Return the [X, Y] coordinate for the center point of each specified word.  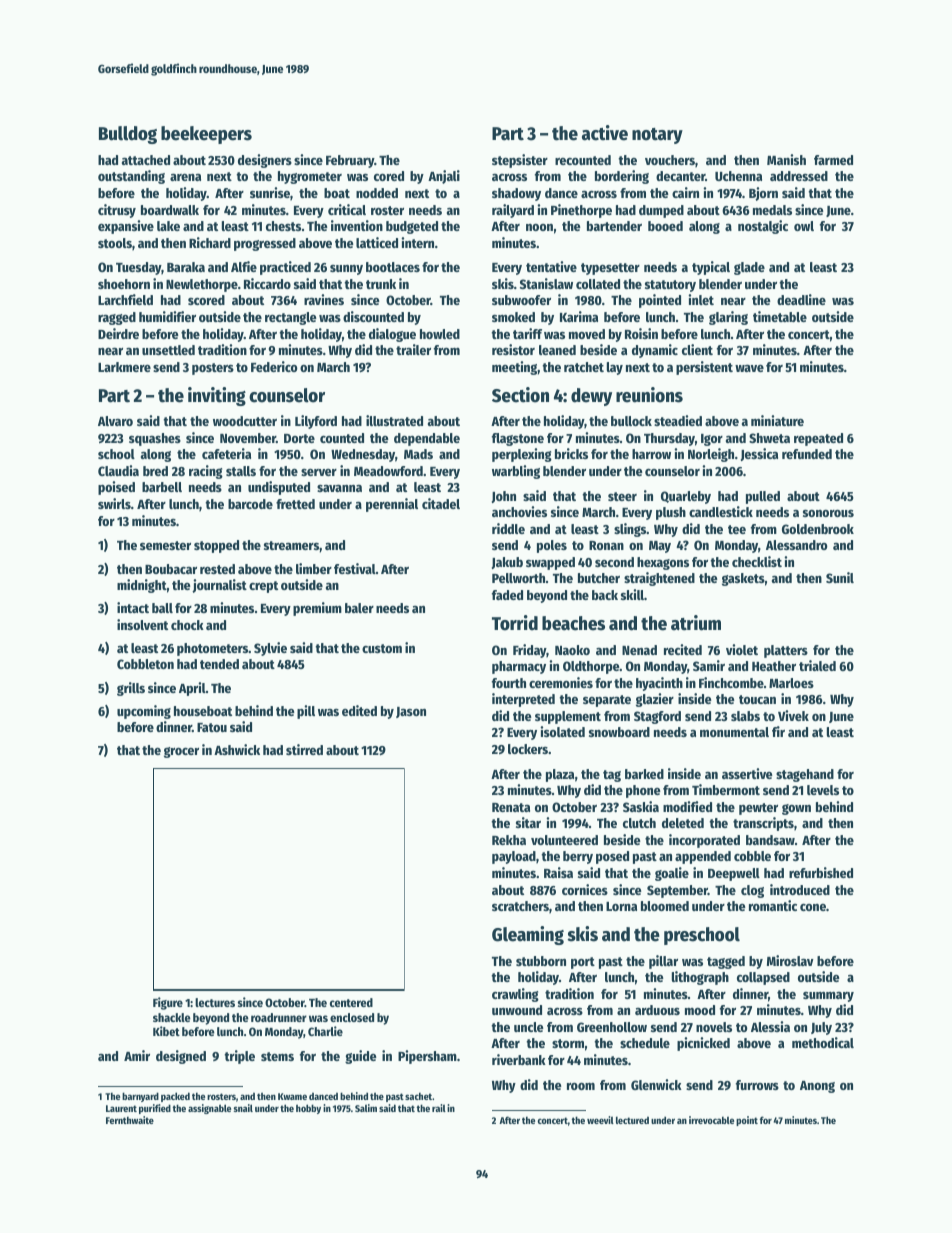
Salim [366, 1108]
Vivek [793, 715]
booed [665, 226]
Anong [817, 1087]
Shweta [769, 438]
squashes [155, 439]
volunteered [564, 840]
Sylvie [270, 649]
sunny [346, 270]
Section [520, 395]
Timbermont [726, 789]
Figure [168, 1003]
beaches [573, 623]
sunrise [270, 192]
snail [243, 1108]
